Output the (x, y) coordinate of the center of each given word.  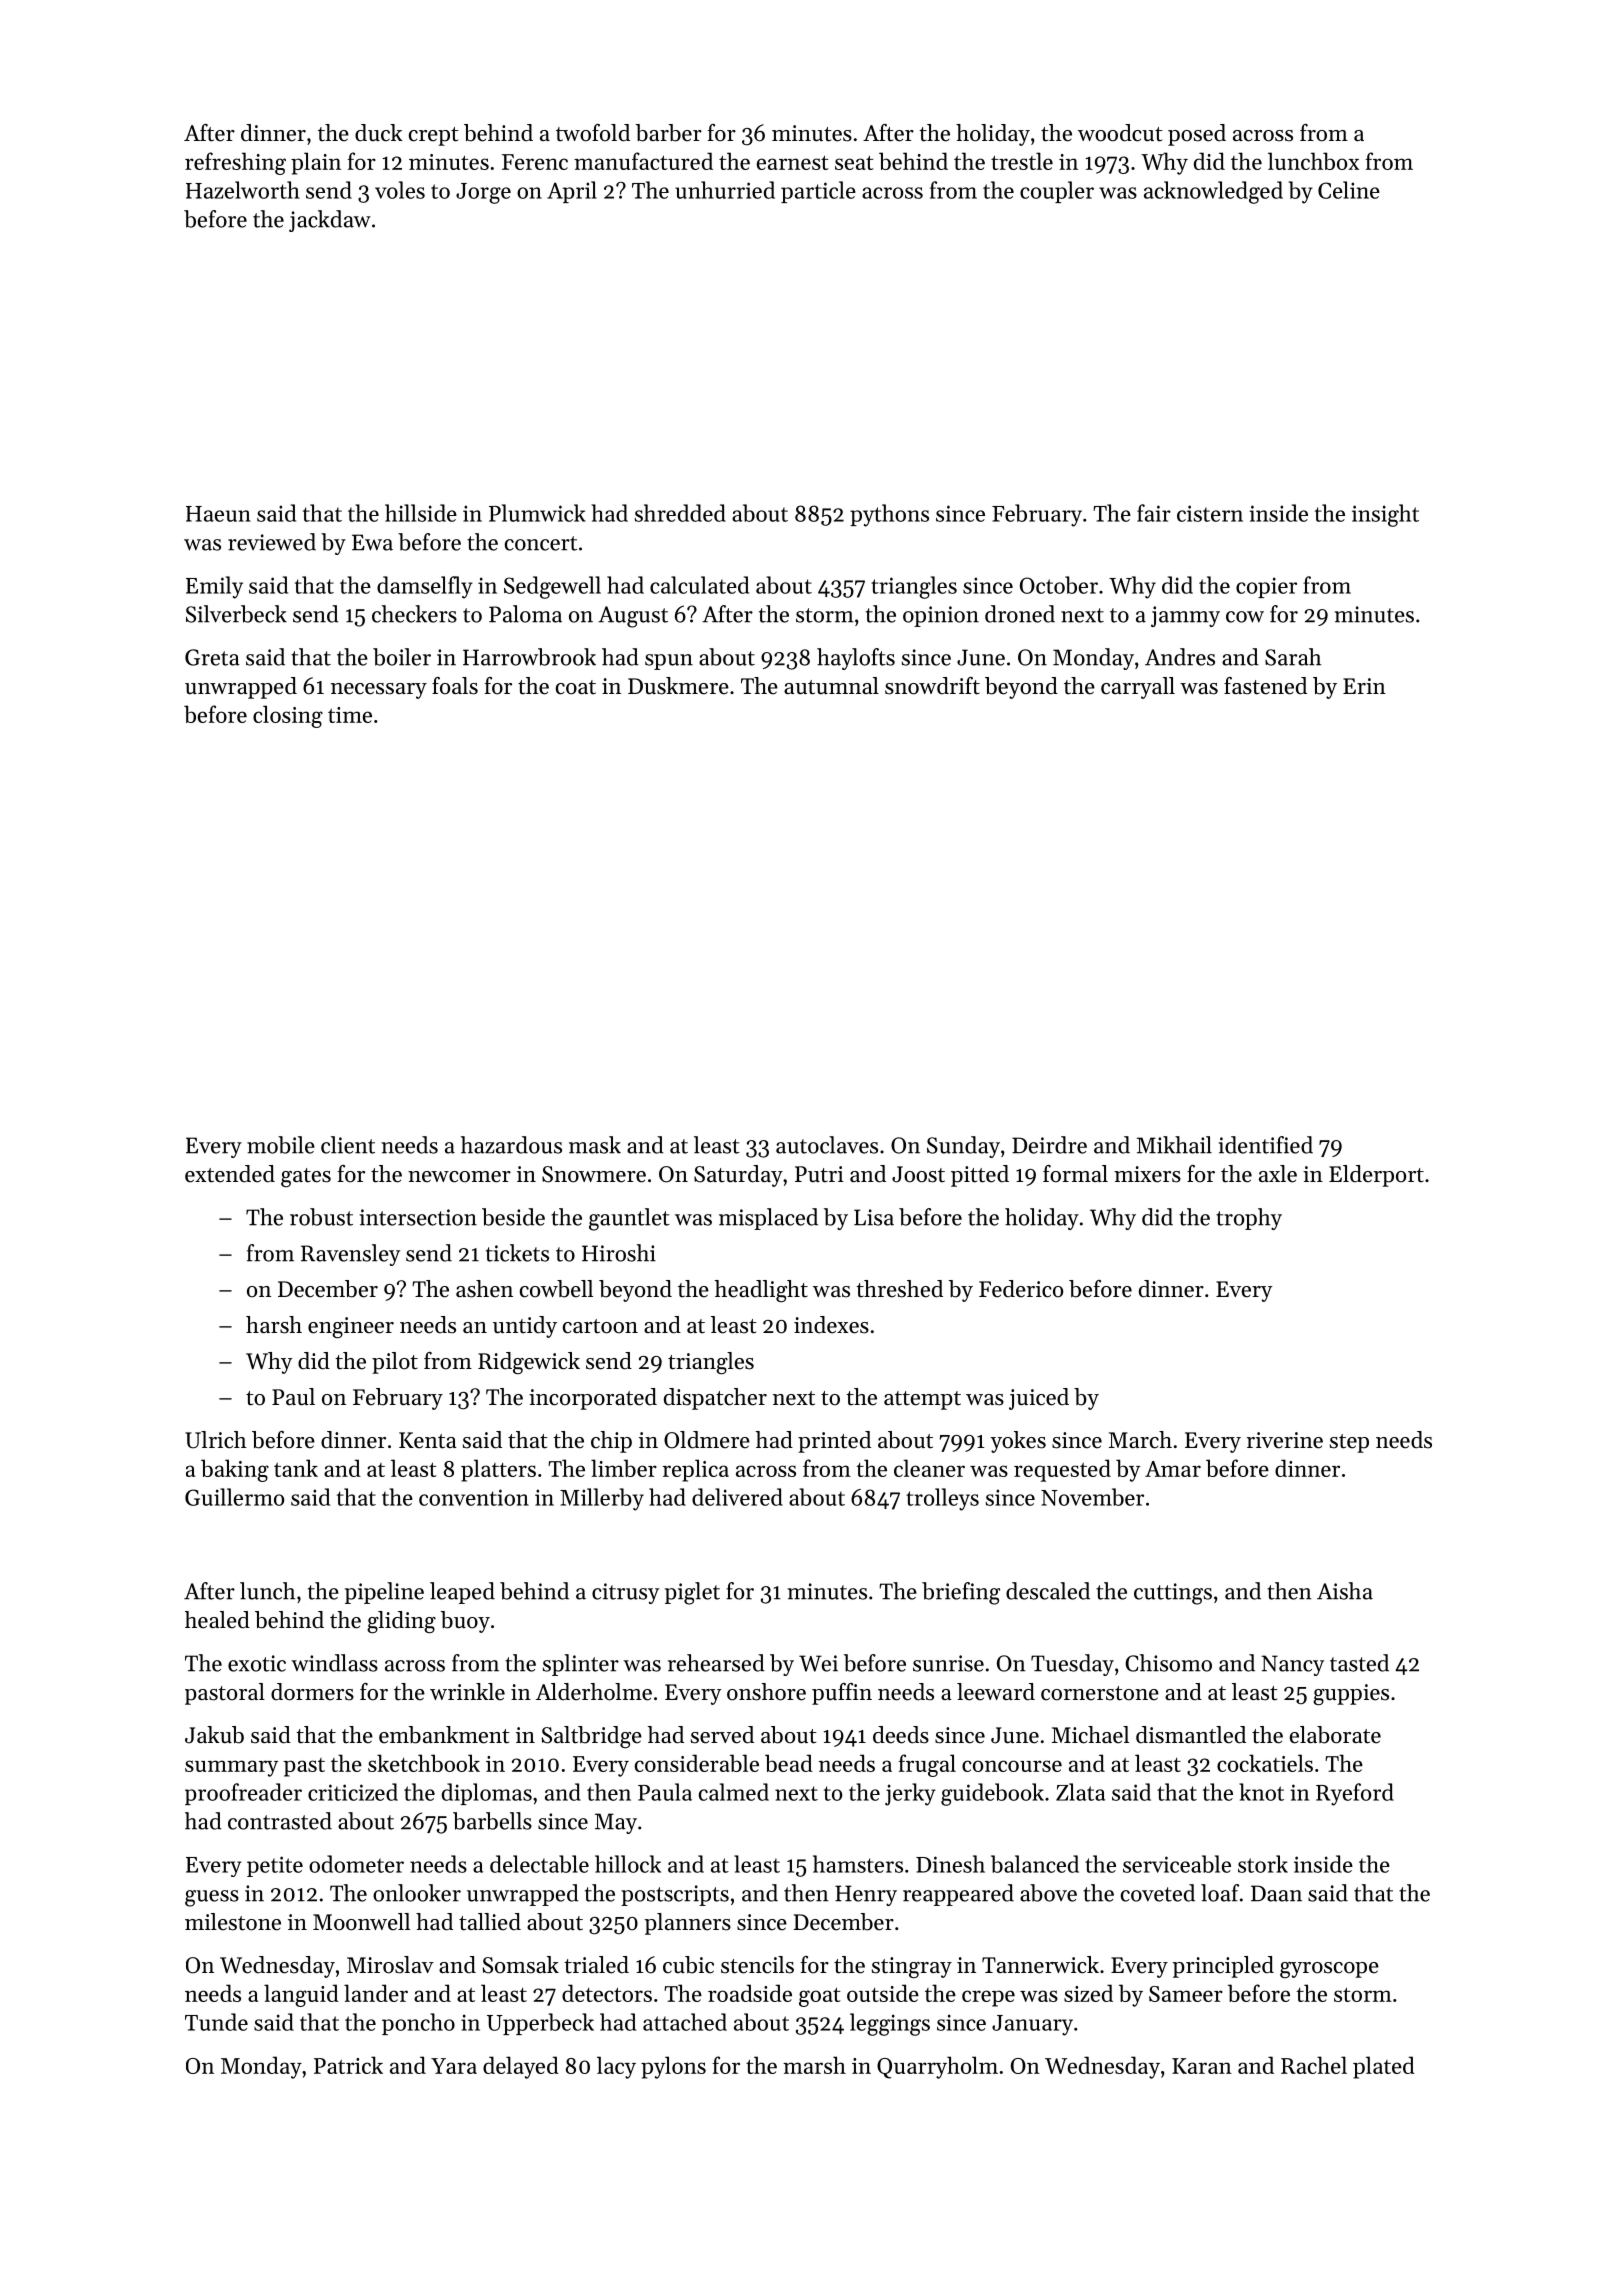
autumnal (831, 686)
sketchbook (424, 1763)
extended (230, 1174)
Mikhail (1174, 1145)
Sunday (963, 1147)
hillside (421, 513)
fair (1154, 513)
